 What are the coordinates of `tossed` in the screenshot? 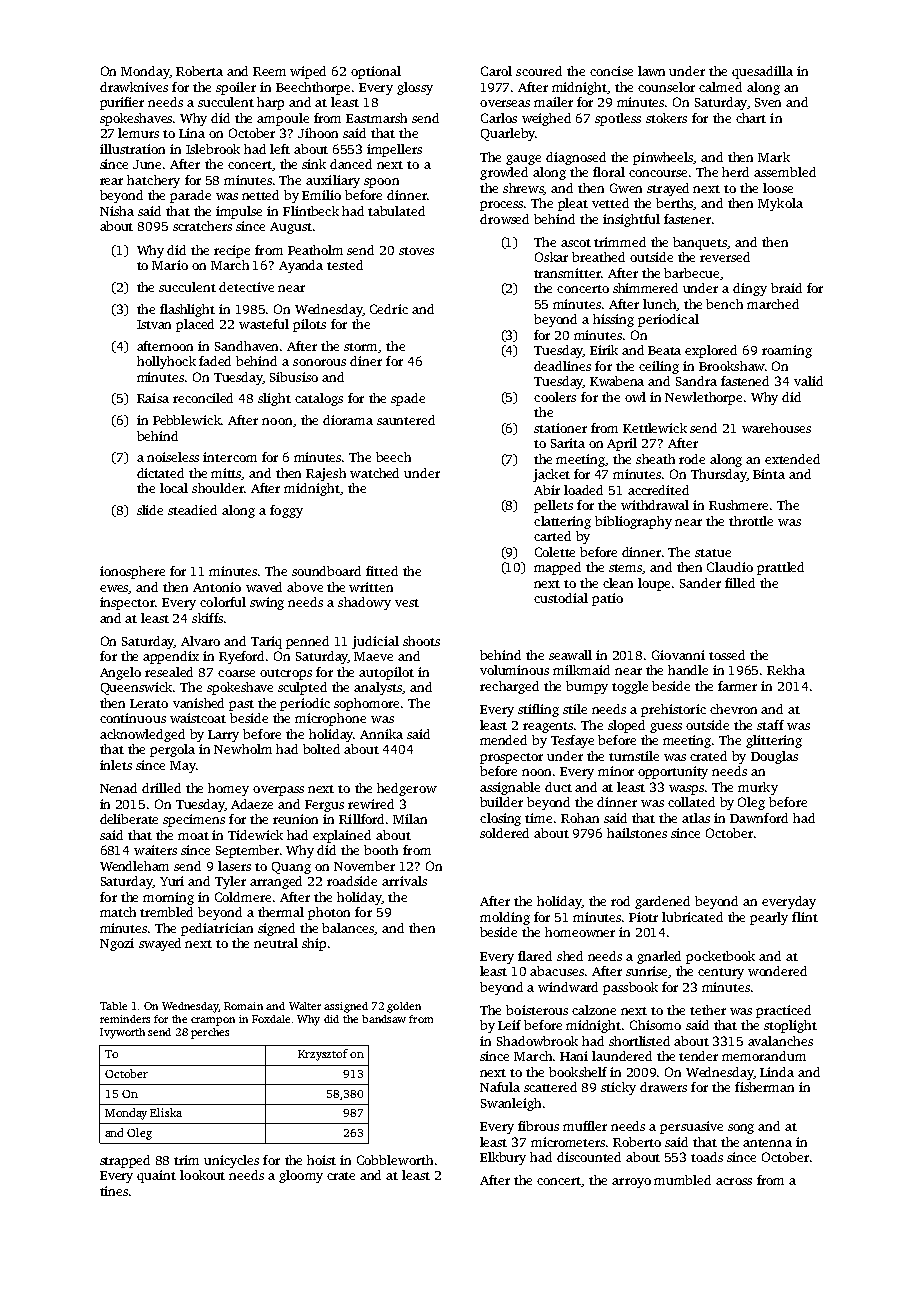 It's located at (727, 655).
